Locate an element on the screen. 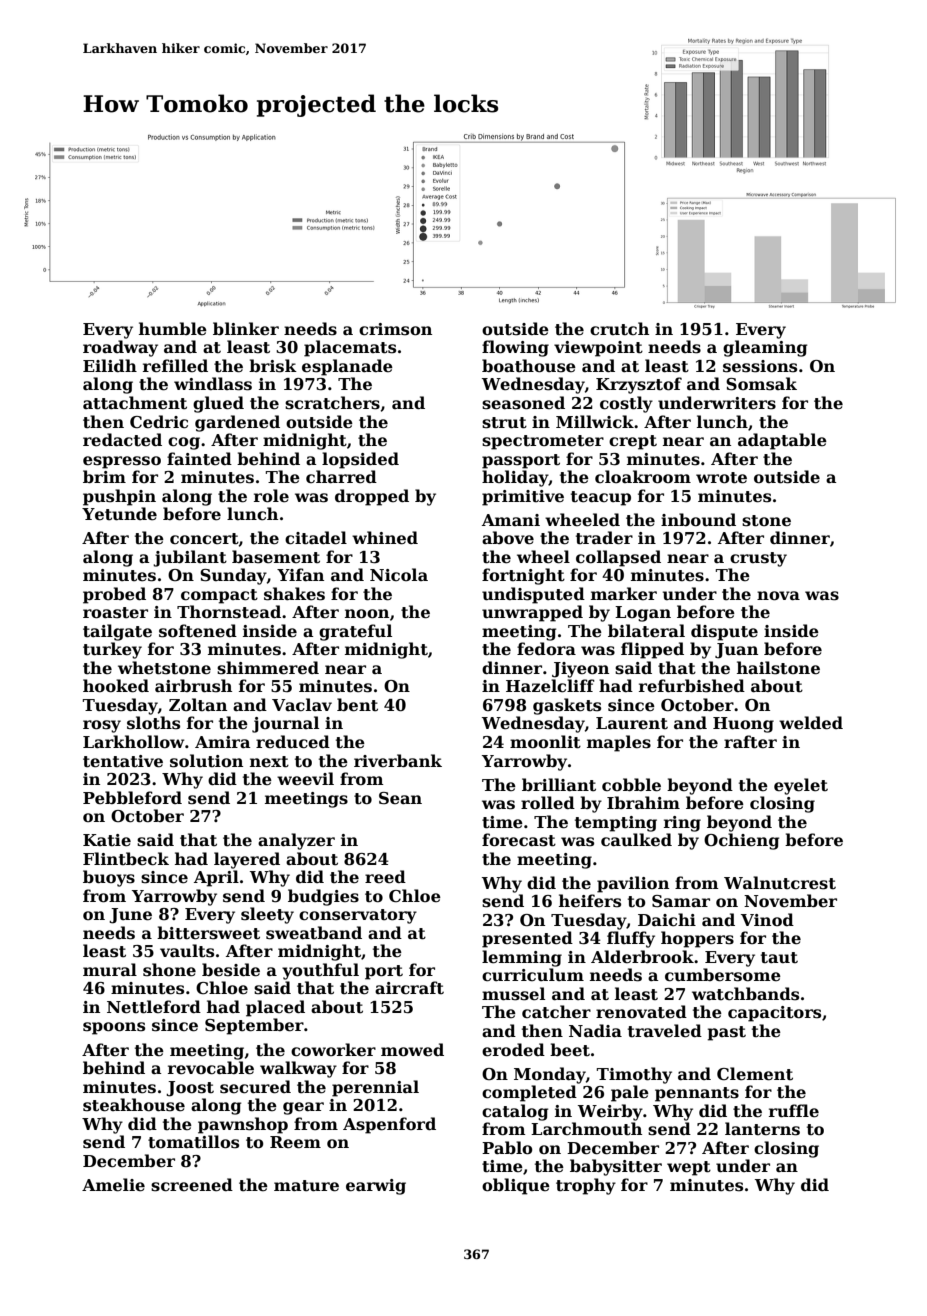 This screenshot has width=927, height=1316. esplanade is located at coordinates (347, 367).
